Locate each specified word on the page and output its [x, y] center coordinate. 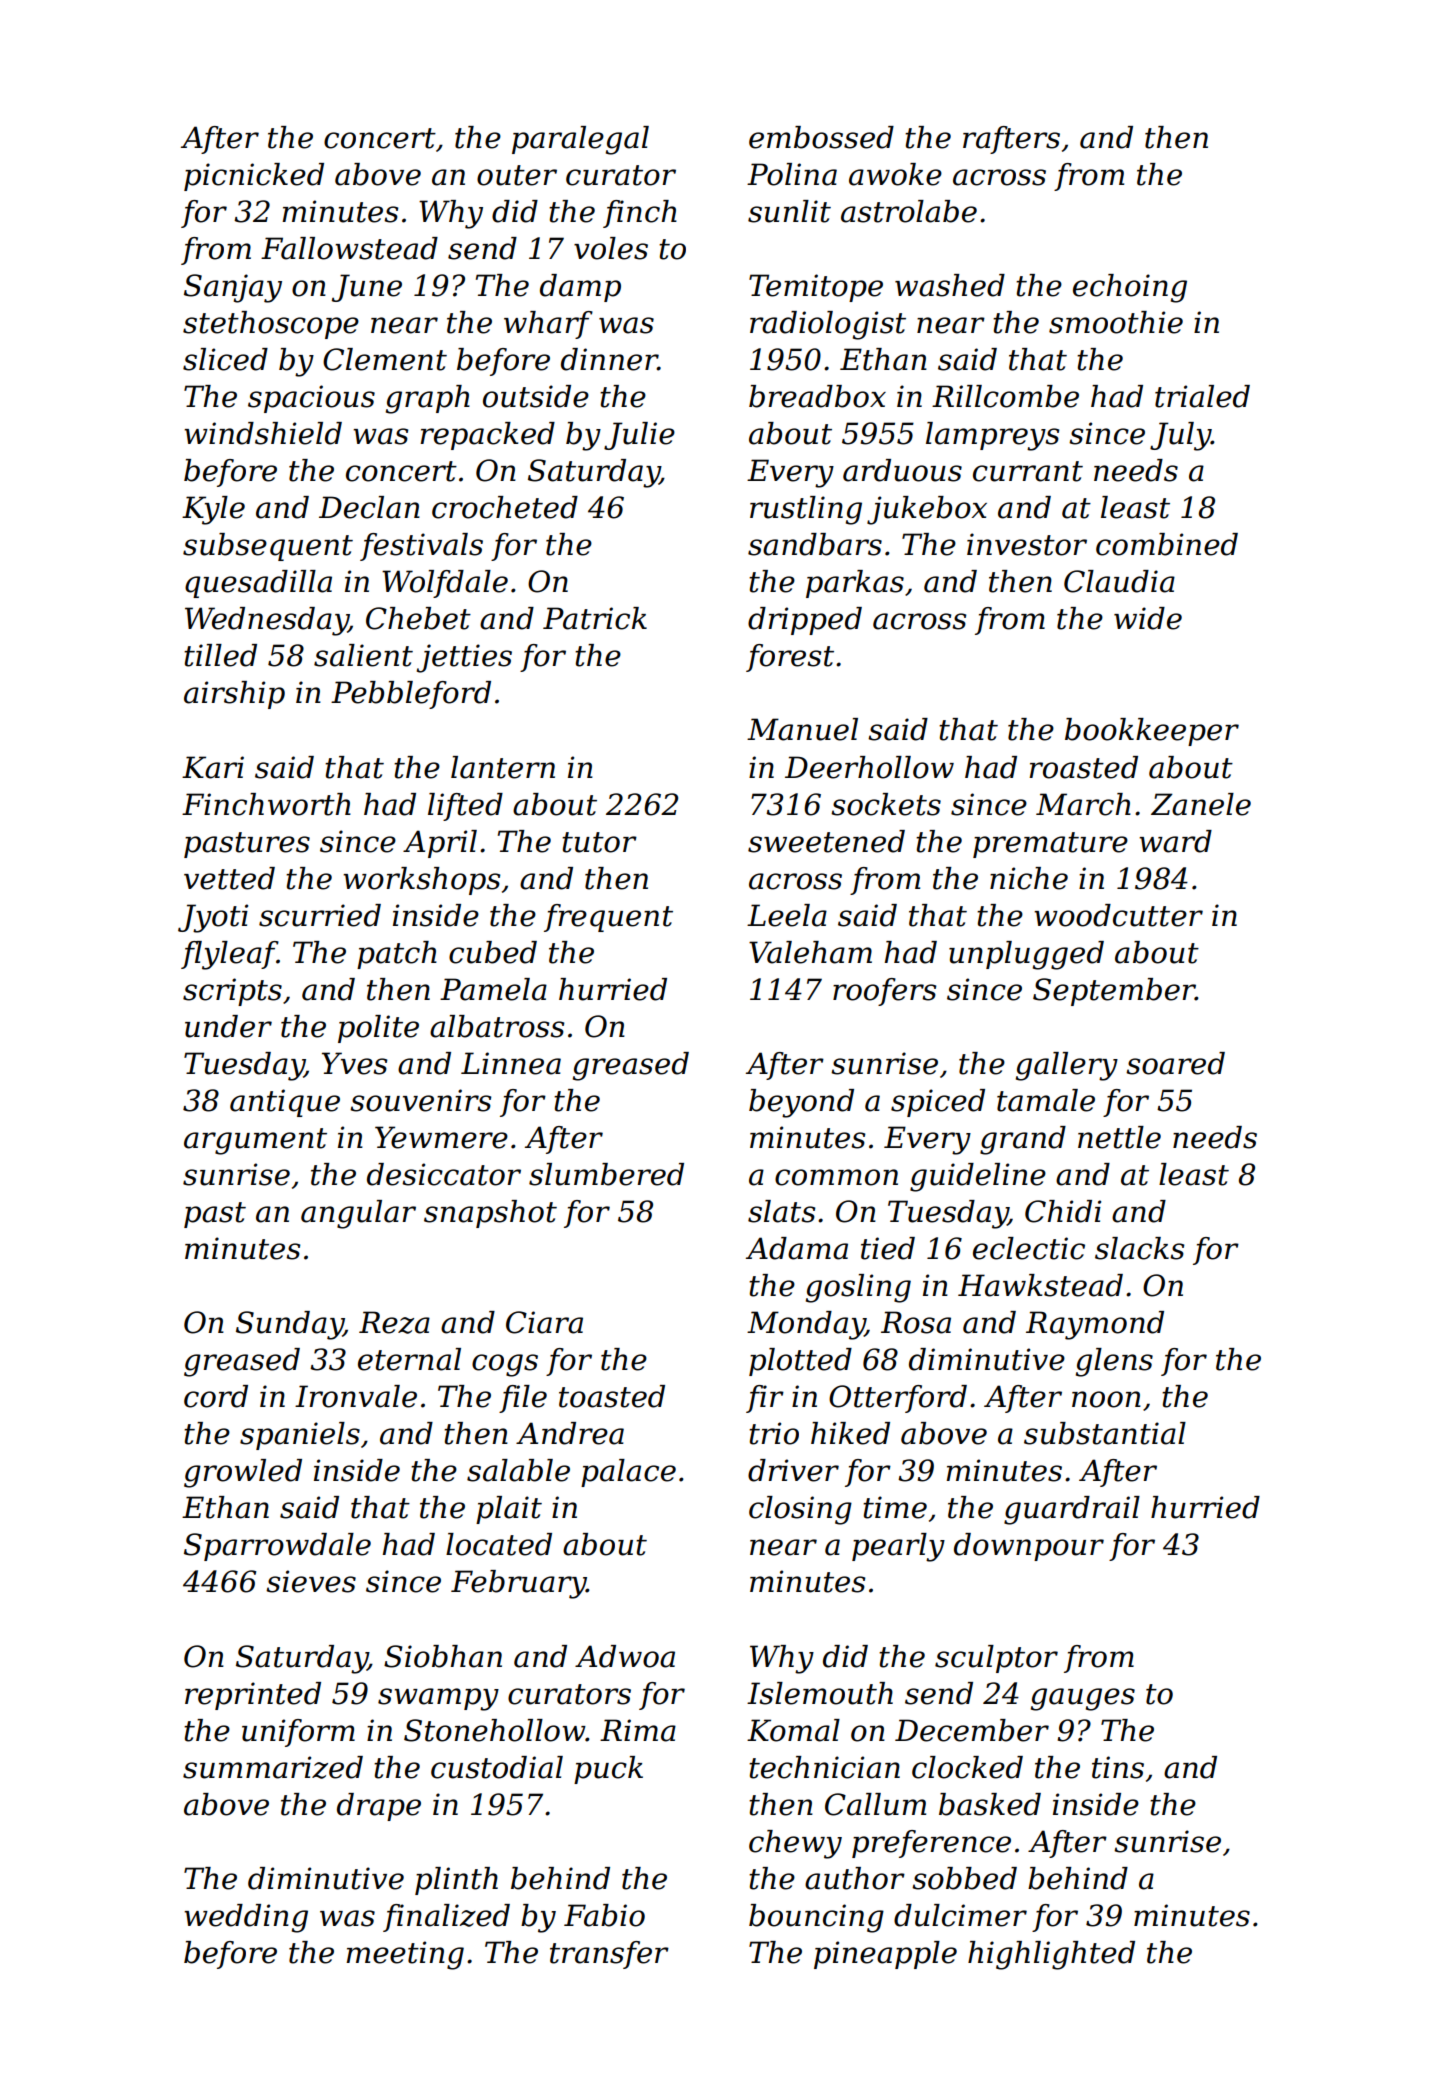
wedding [246, 1918]
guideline [978, 1177]
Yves [354, 1063]
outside [536, 396]
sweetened [826, 841]
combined [1167, 544]
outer [517, 175]
